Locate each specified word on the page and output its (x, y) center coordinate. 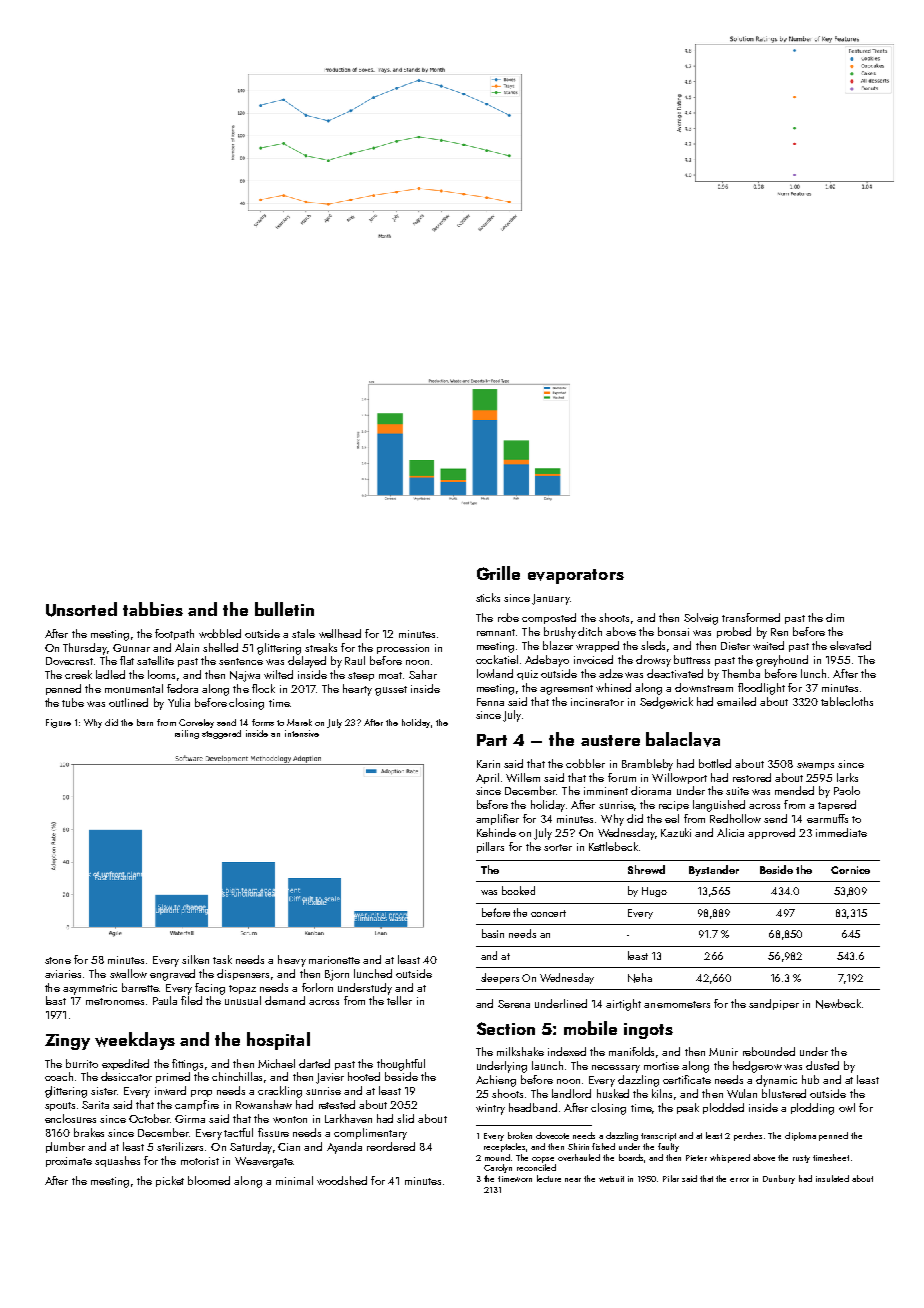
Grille (498, 573)
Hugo (654, 892)
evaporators (576, 576)
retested (337, 1104)
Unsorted (81, 609)
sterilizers (180, 1146)
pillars (490, 847)
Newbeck (838, 1004)
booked (518, 890)
